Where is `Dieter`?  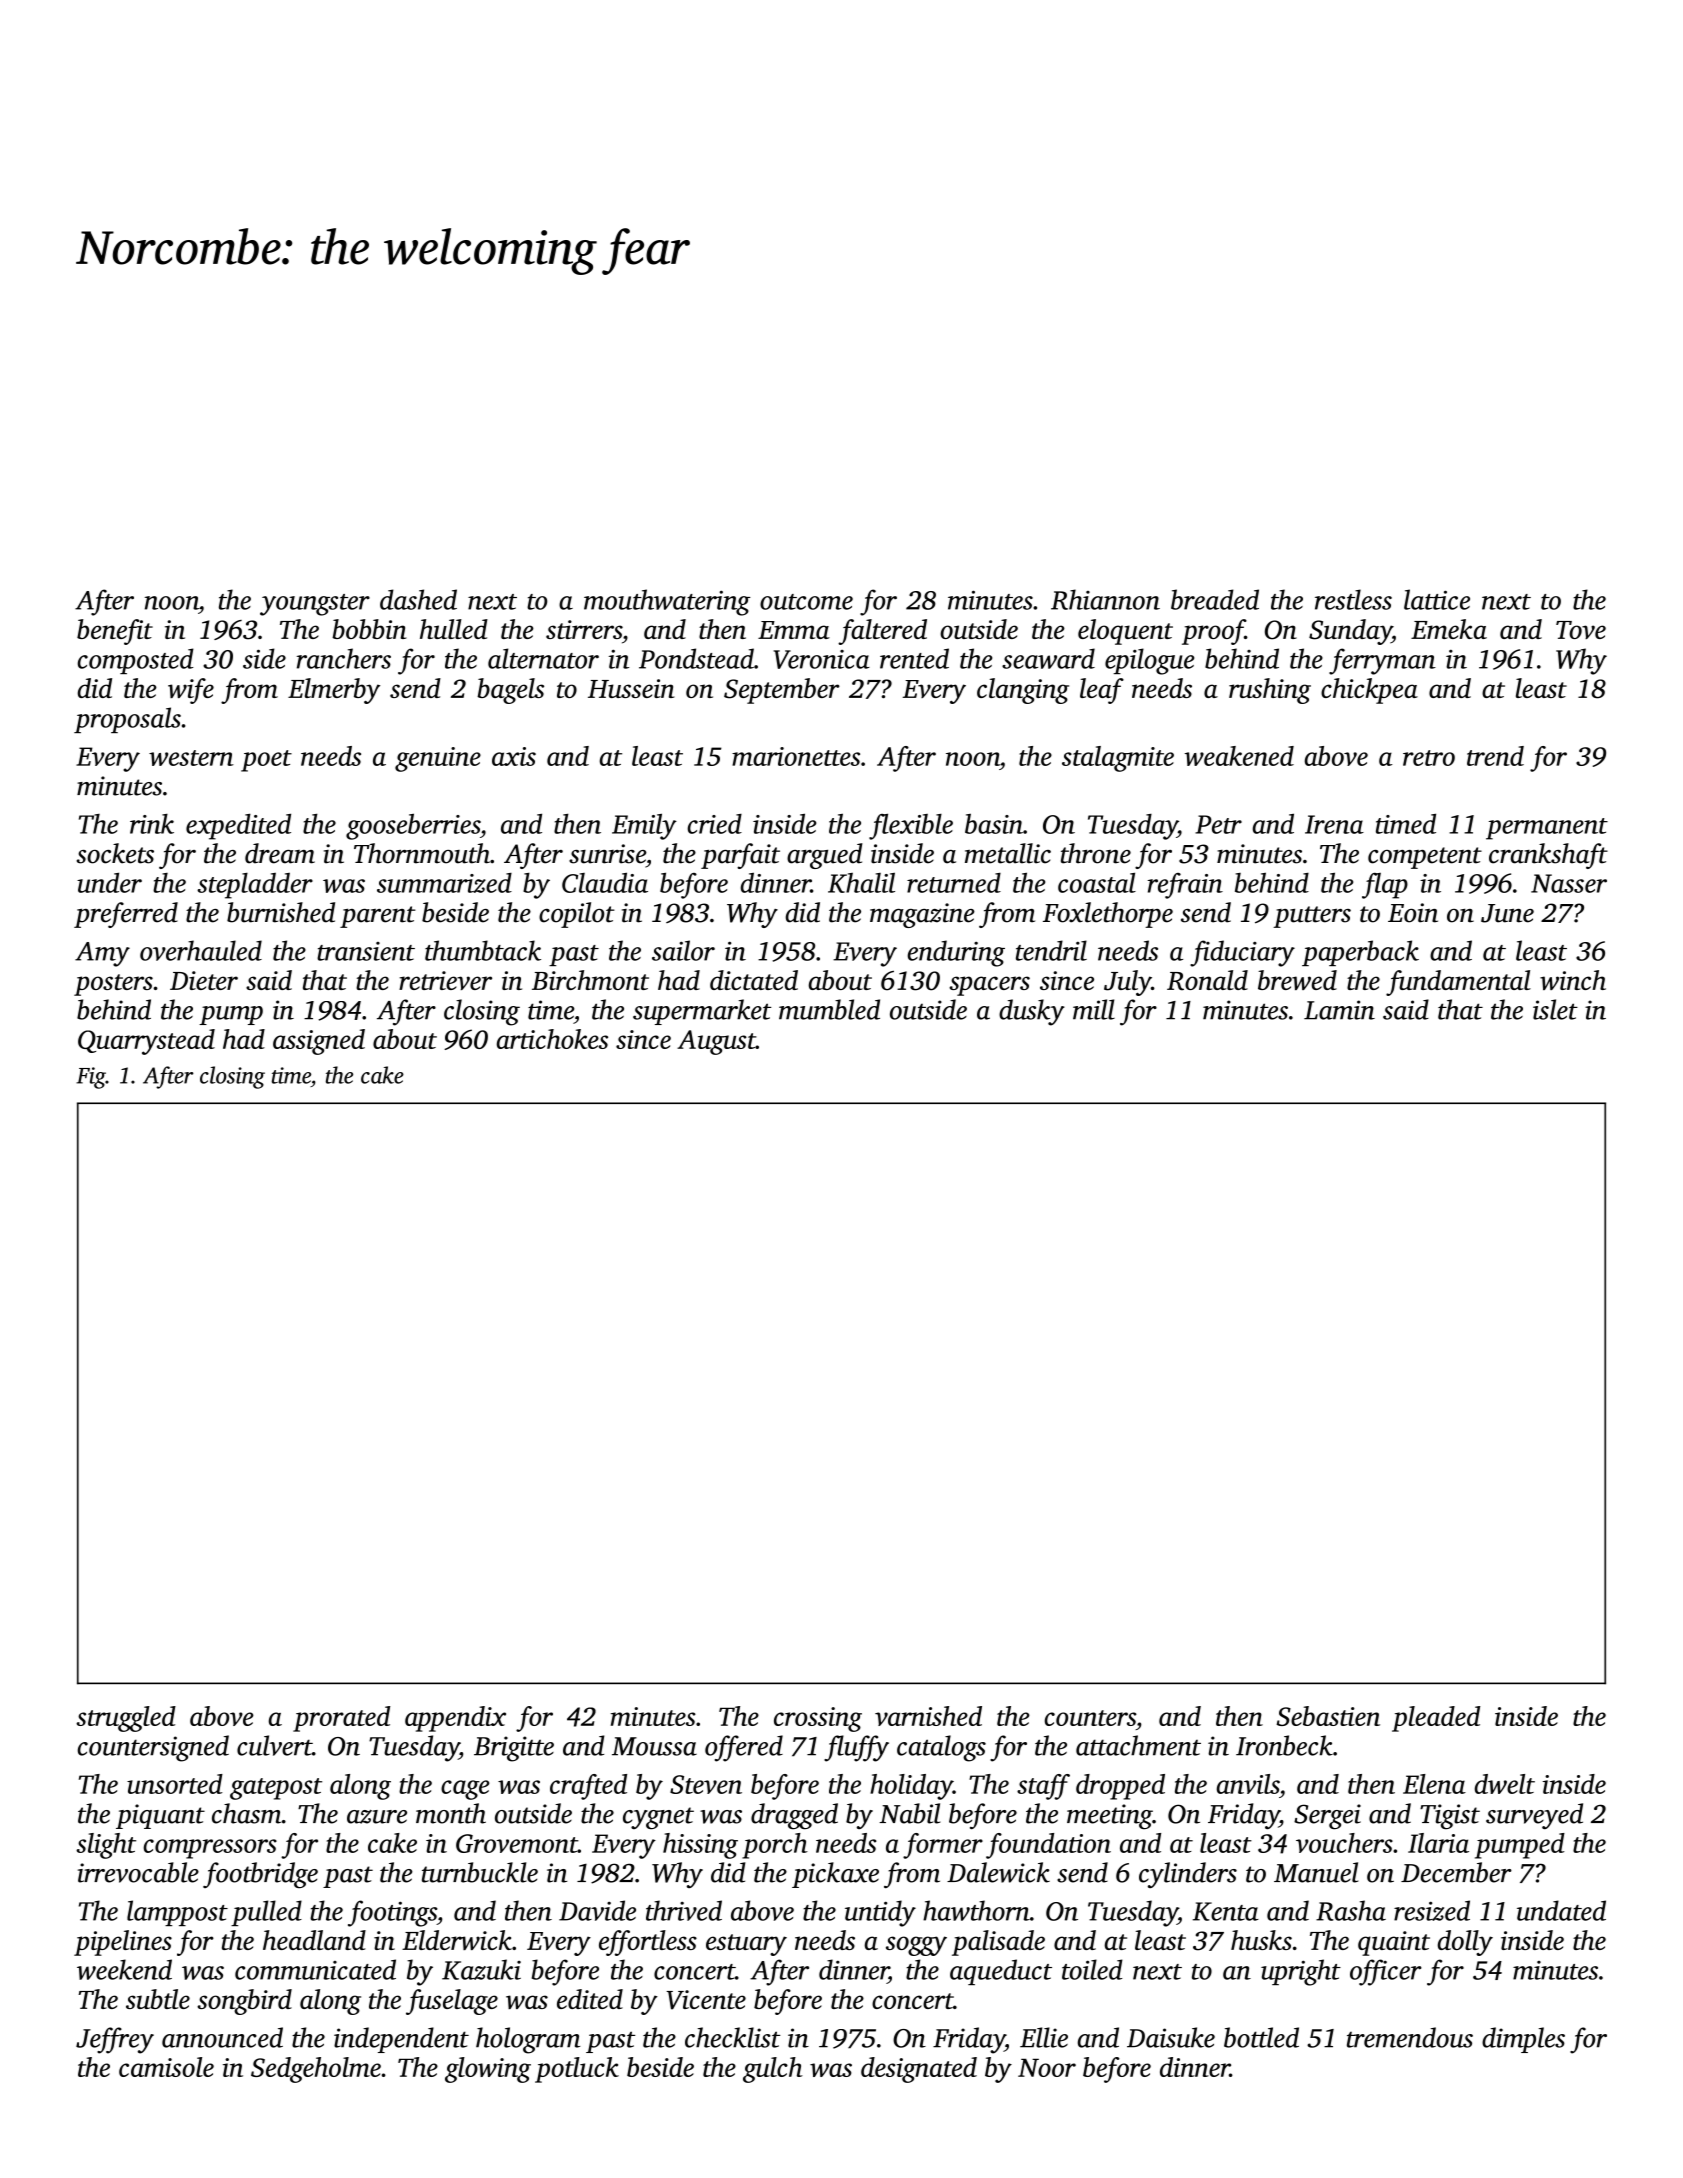
Dieter is located at coordinates (204, 980).
